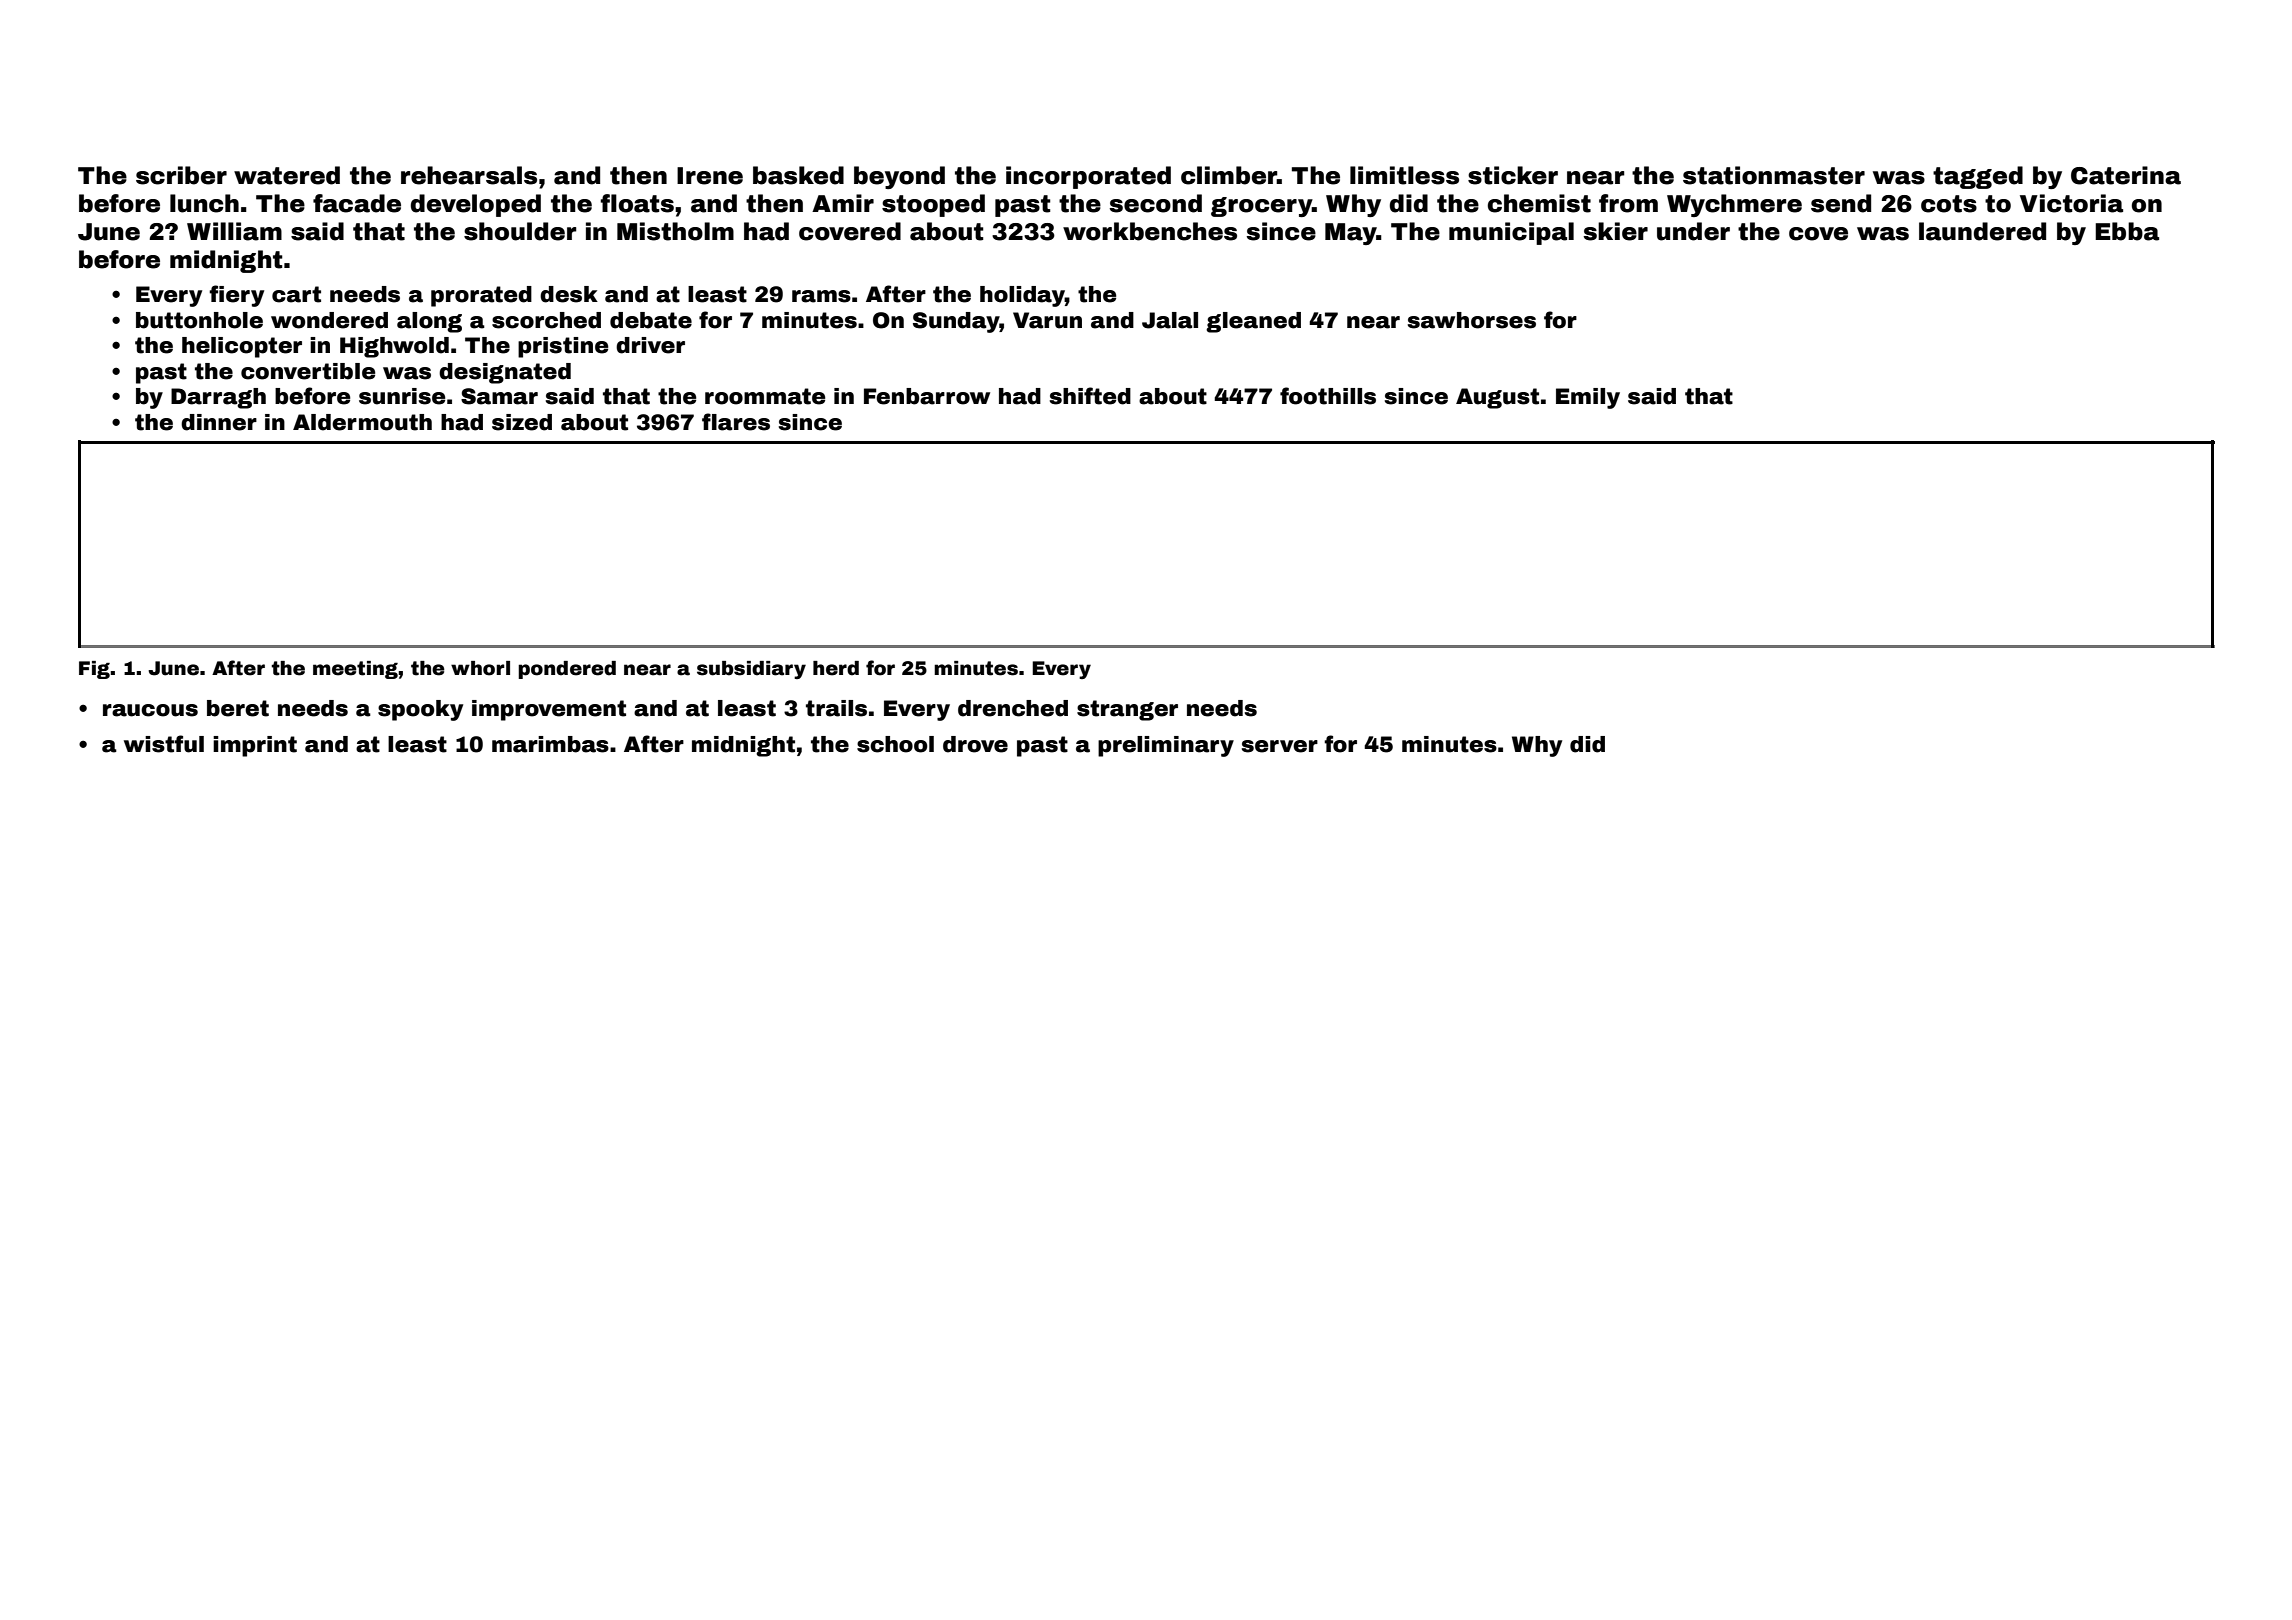 The image size is (2292, 1620). Describe the element at coordinates (1978, 177) in the page. I see `tagged` at that location.
